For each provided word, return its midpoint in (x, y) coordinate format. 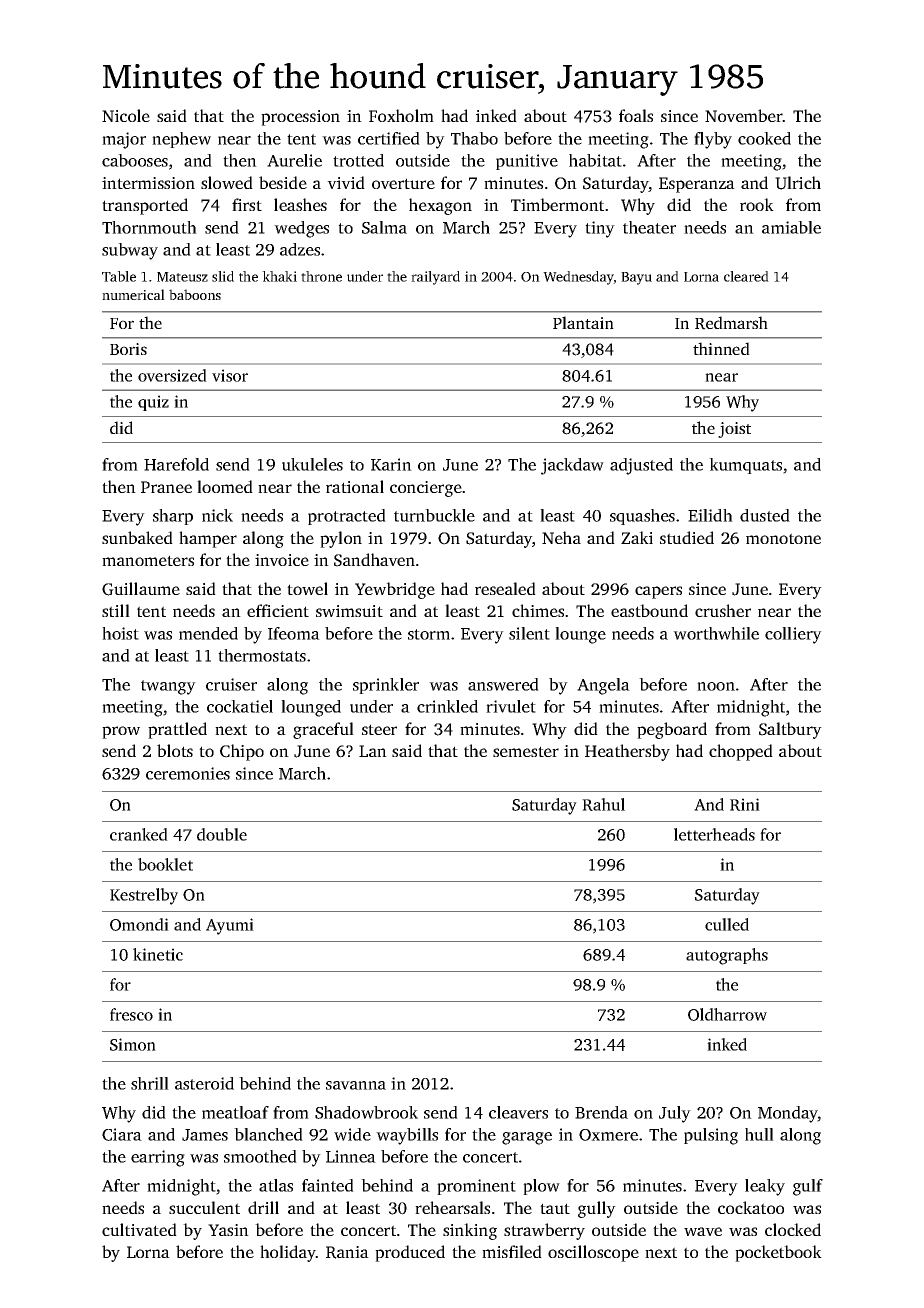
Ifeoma (294, 633)
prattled (177, 730)
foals (636, 115)
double (222, 834)
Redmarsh (731, 323)
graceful (323, 730)
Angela (603, 686)
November (744, 115)
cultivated (139, 1229)
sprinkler (386, 686)
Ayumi (230, 926)
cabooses (135, 160)
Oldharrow (727, 1014)
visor (230, 375)
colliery (793, 635)
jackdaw (572, 466)
